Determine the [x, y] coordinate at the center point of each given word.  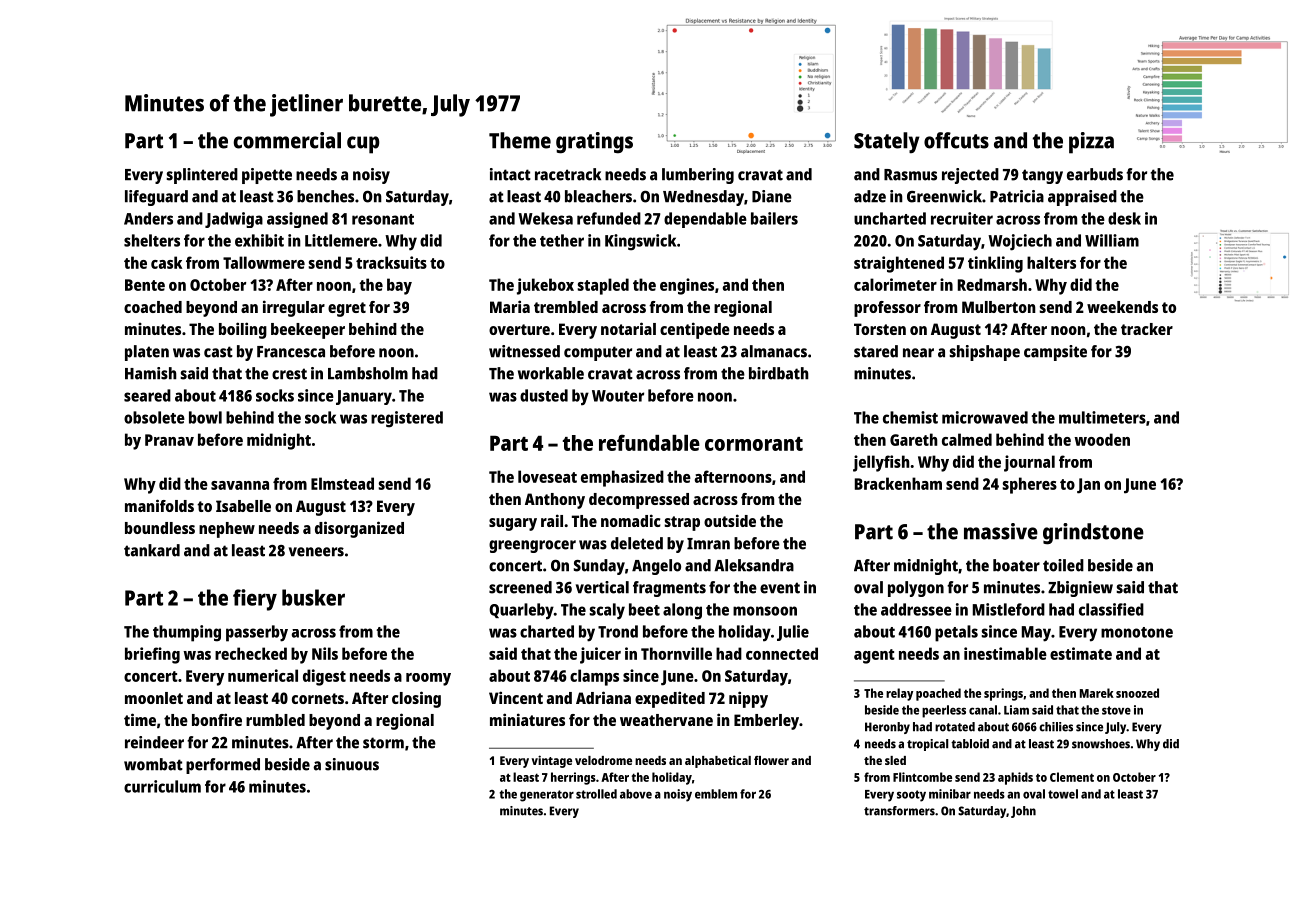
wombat [153, 764]
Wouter [618, 396]
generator [547, 796]
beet [644, 609]
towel [1063, 794]
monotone [1137, 632]
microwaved [985, 417]
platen [147, 353]
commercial [287, 140]
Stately [887, 143]
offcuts [956, 140]
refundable [649, 442]
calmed [967, 439]
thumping [187, 633]
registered [407, 419]
